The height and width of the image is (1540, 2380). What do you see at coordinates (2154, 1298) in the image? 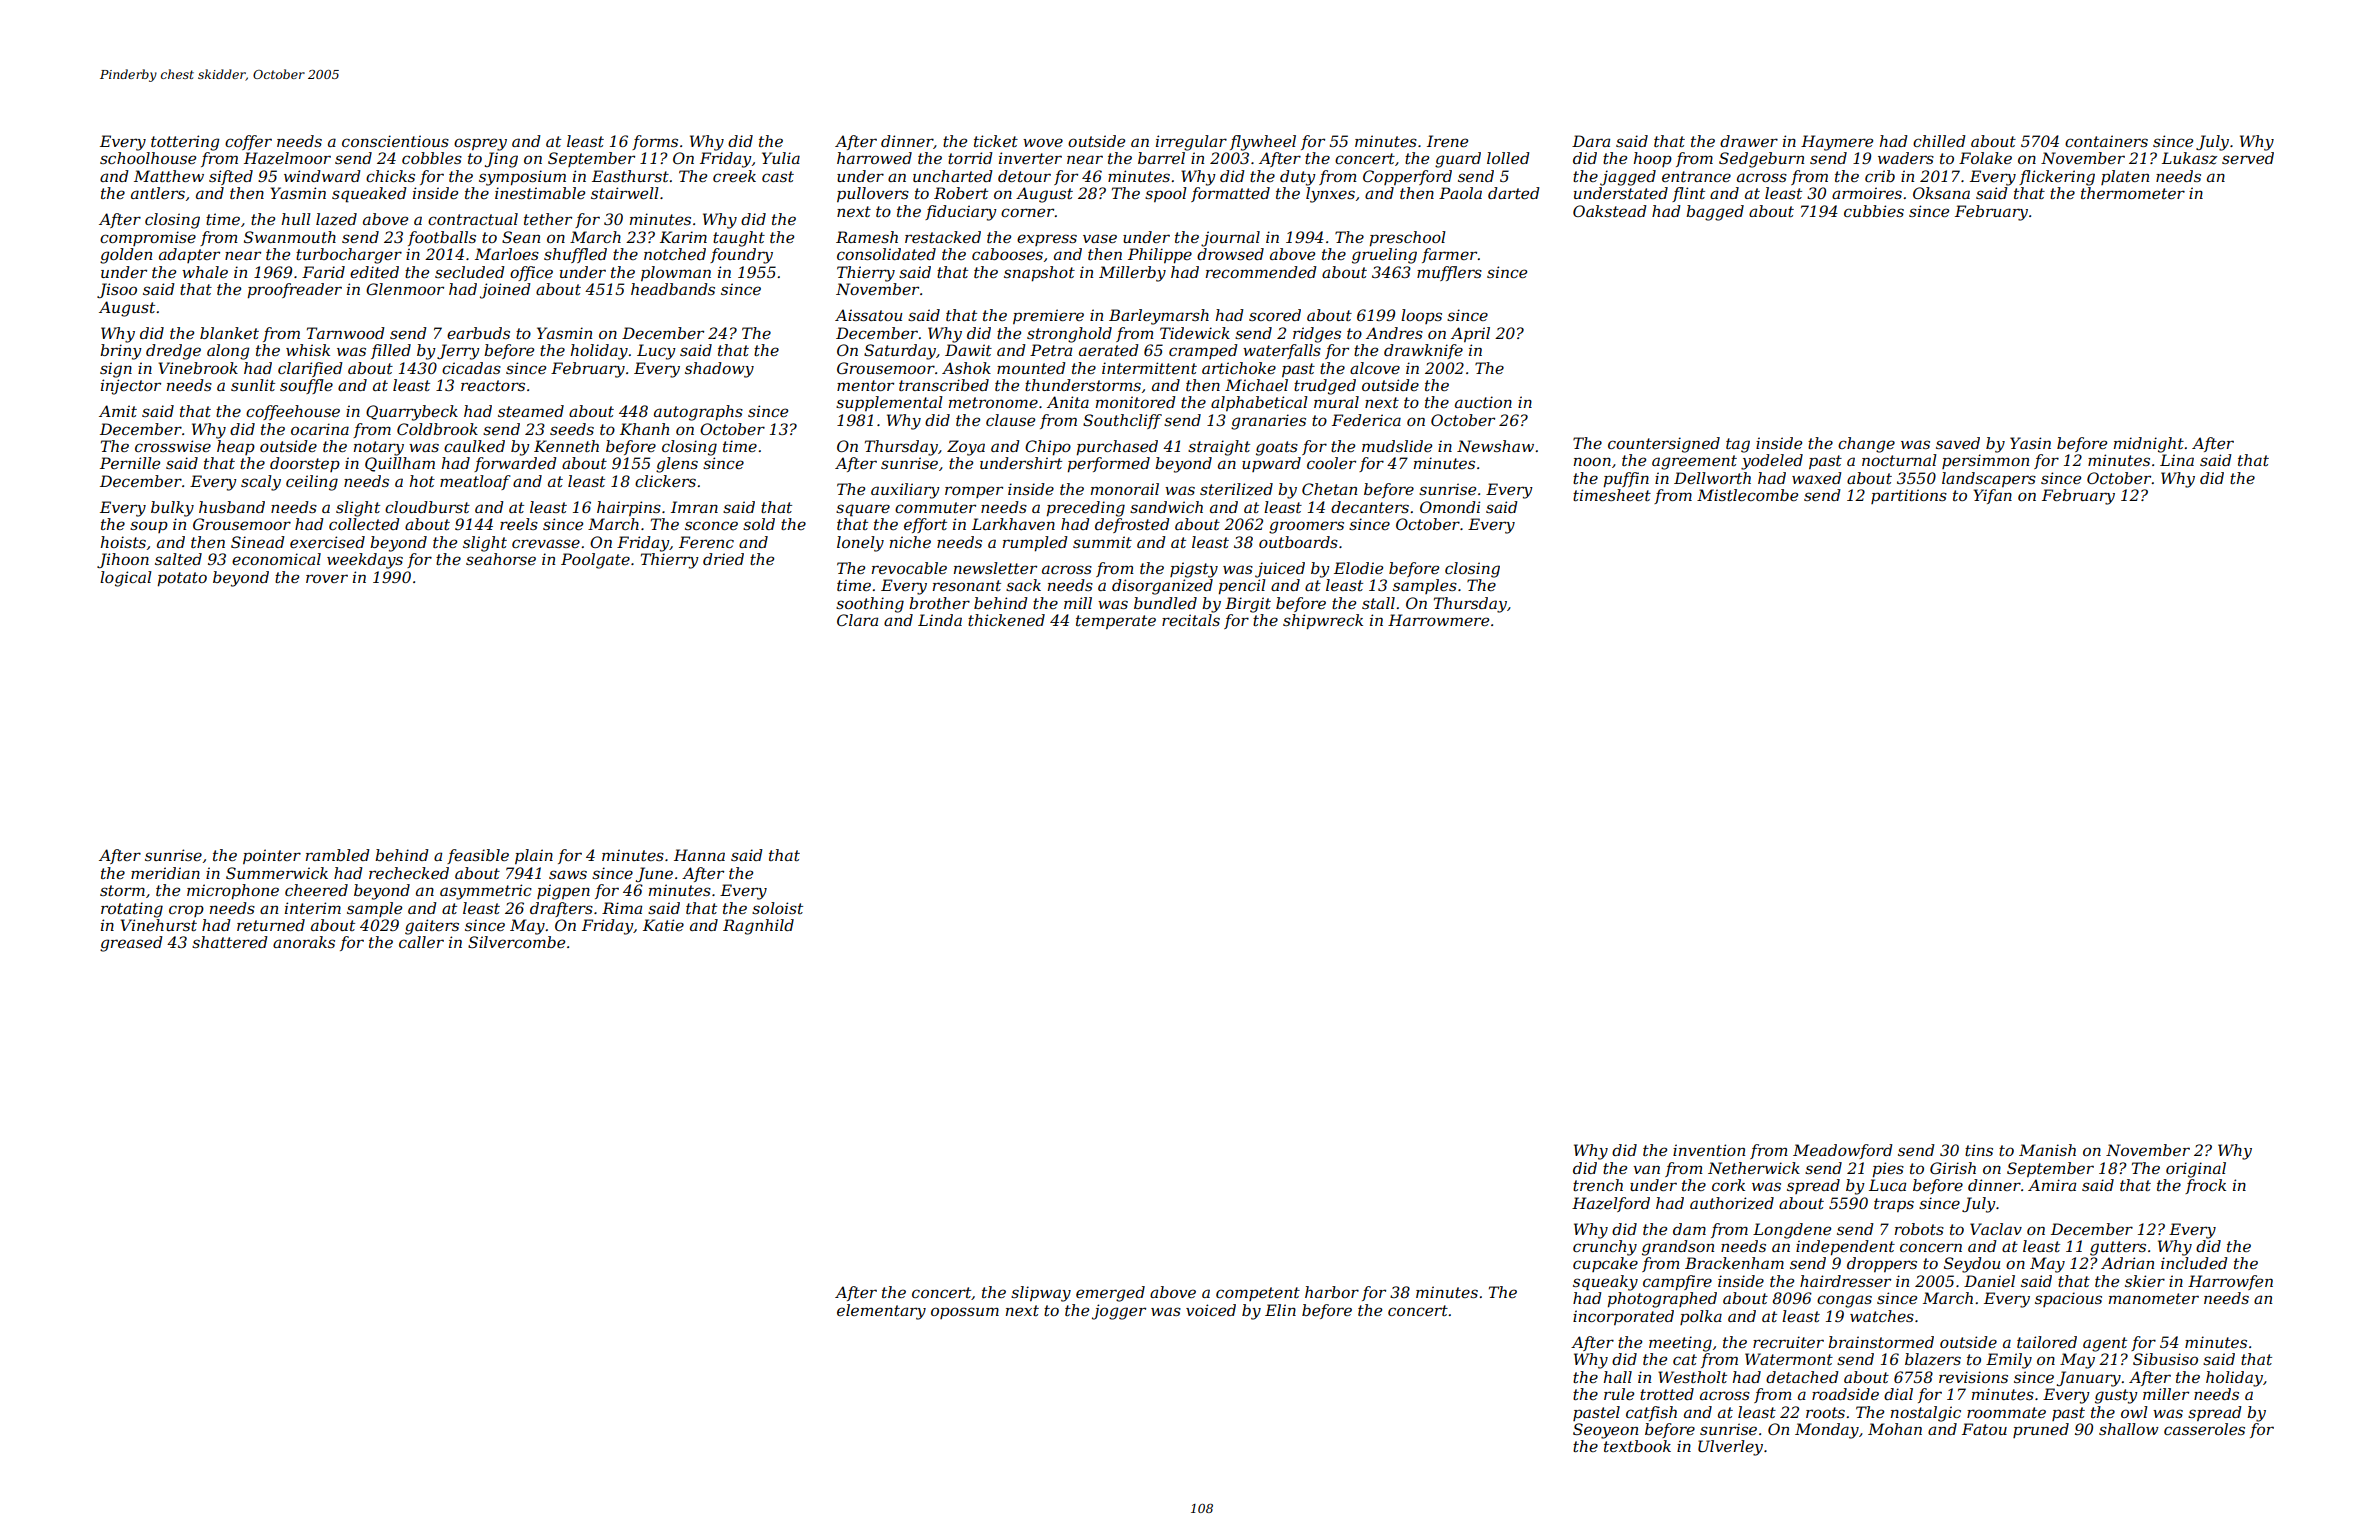
I see `manometer` at bounding box center [2154, 1298].
